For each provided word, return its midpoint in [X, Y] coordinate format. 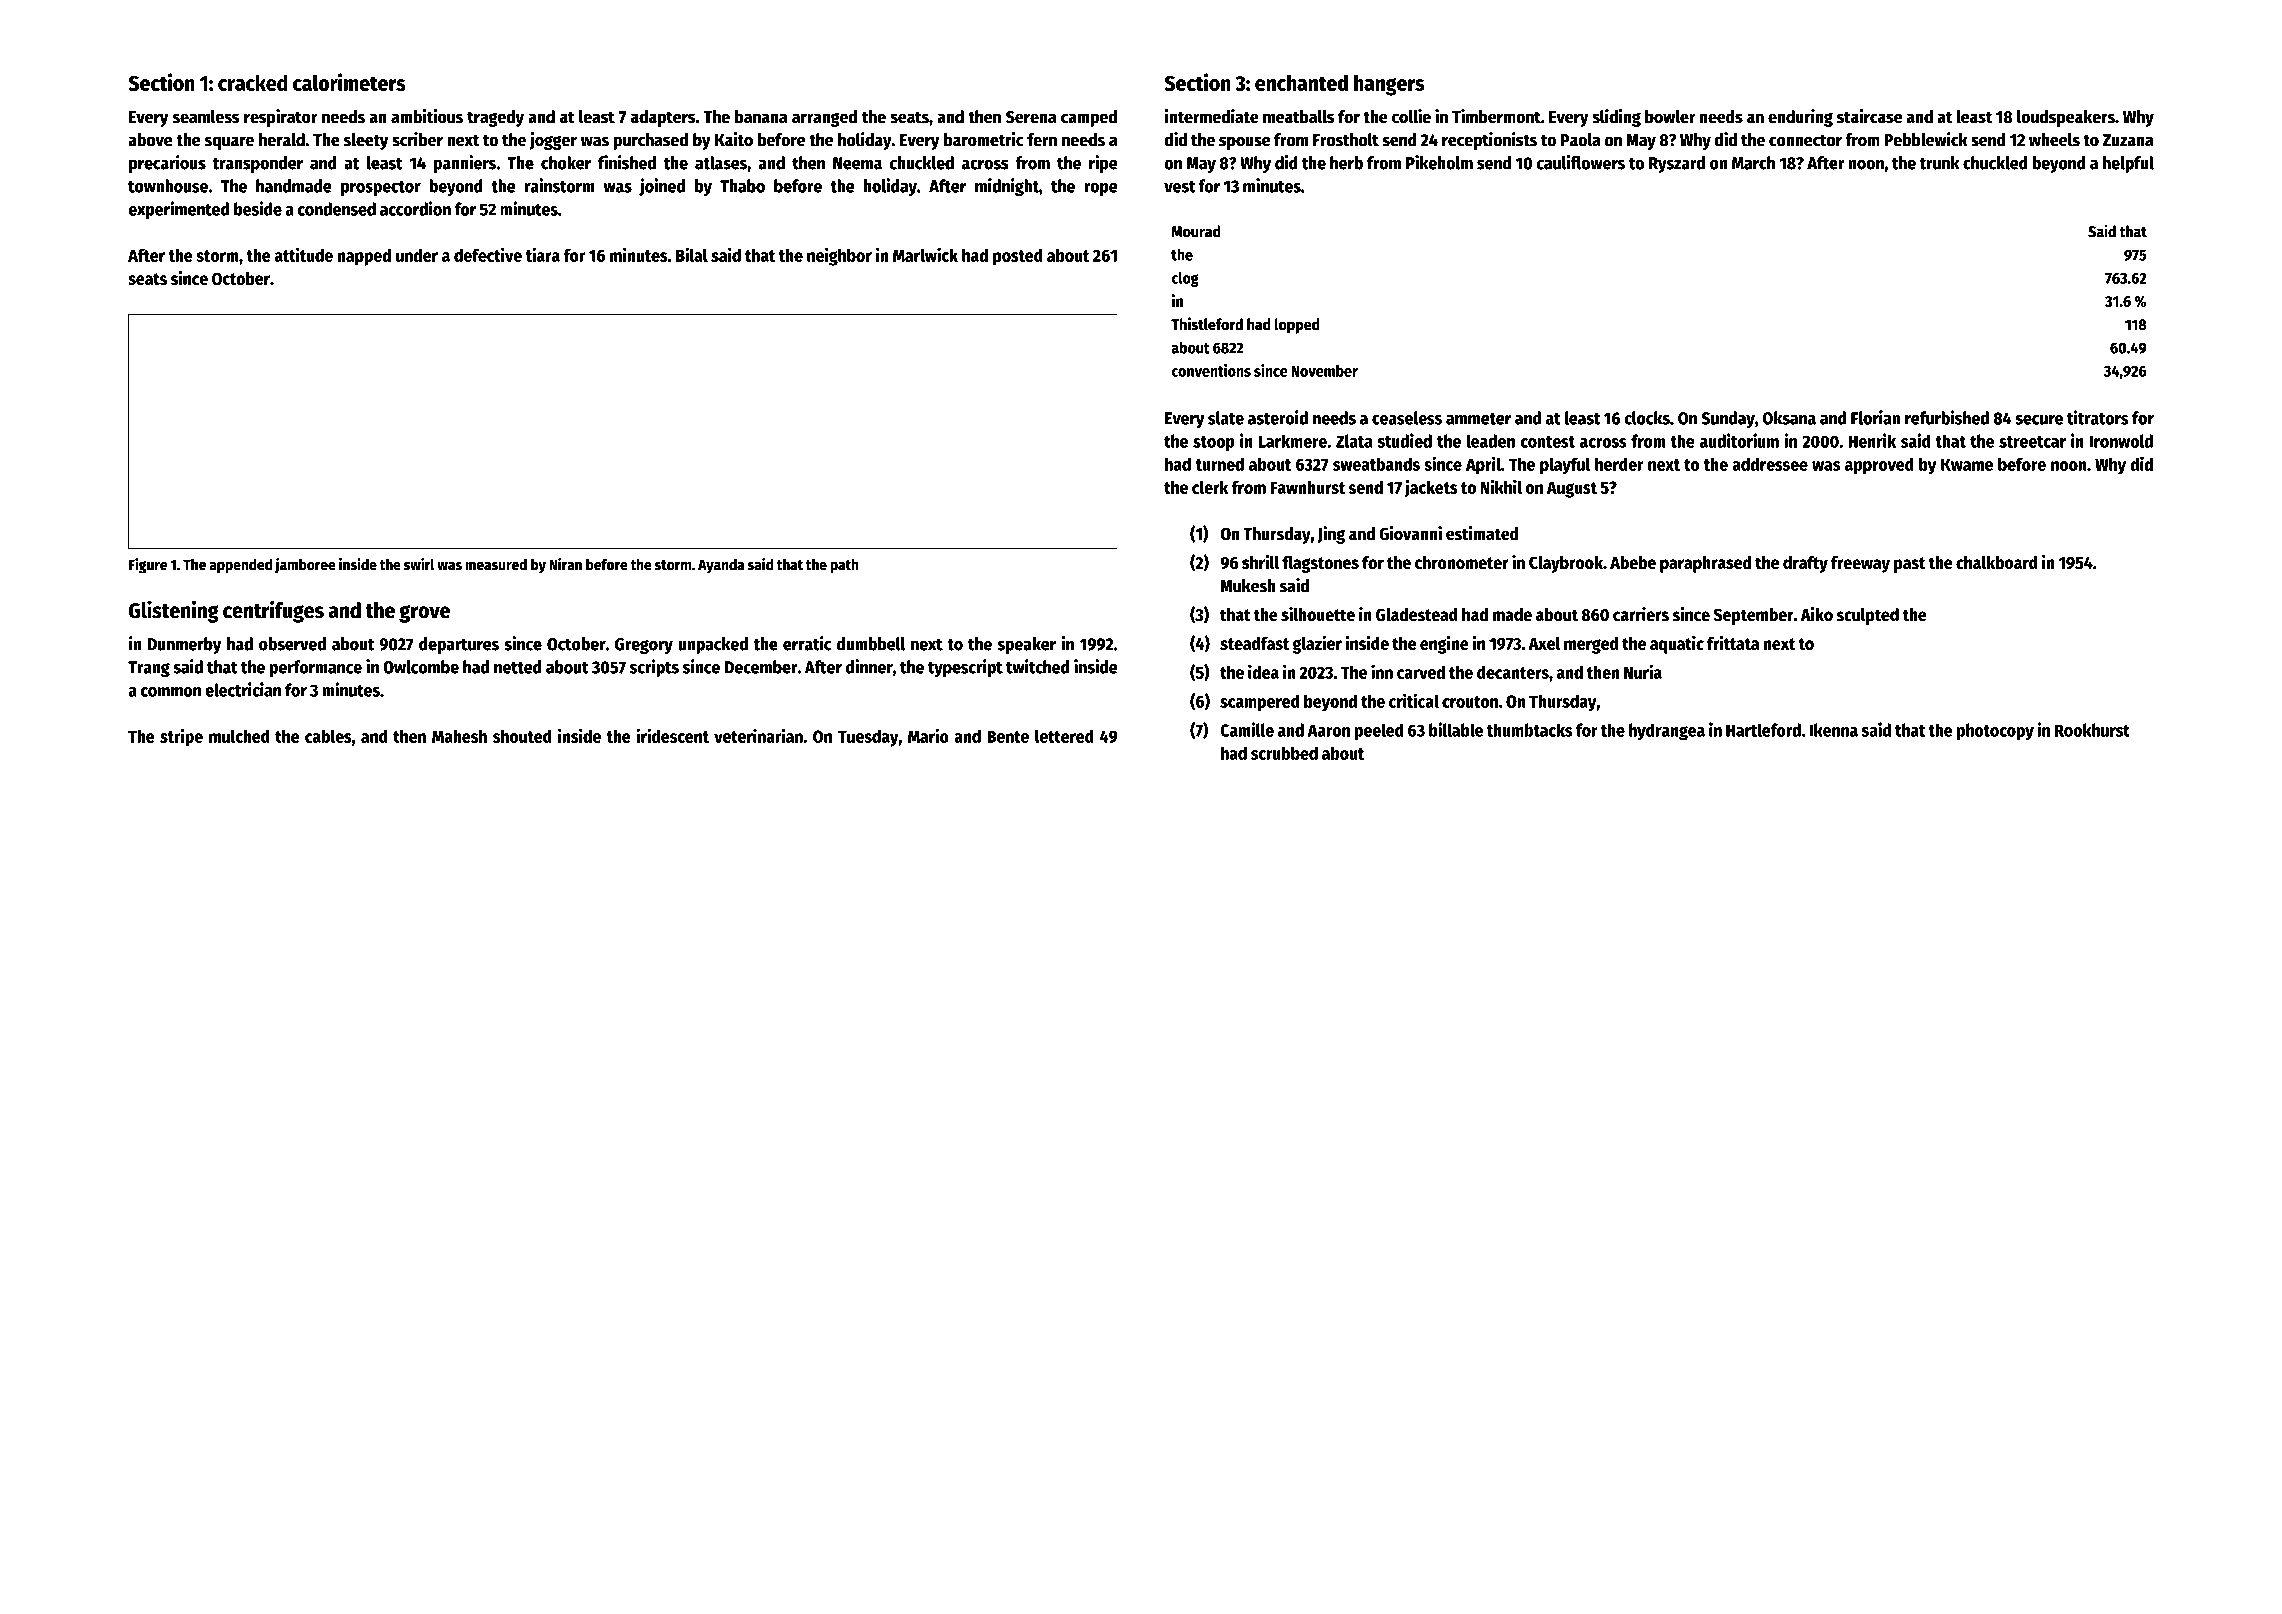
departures [459, 645]
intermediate [1212, 116]
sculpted [1868, 616]
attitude [303, 254]
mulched [239, 736]
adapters [663, 118]
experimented [178, 210]
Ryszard [1677, 164]
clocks [1647, 418]
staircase [1870, 116]
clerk [1210, 487]
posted [1018, 257]
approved [1879, 466]
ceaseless [1407, 418]
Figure [148, 566]
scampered [1260, 703]
